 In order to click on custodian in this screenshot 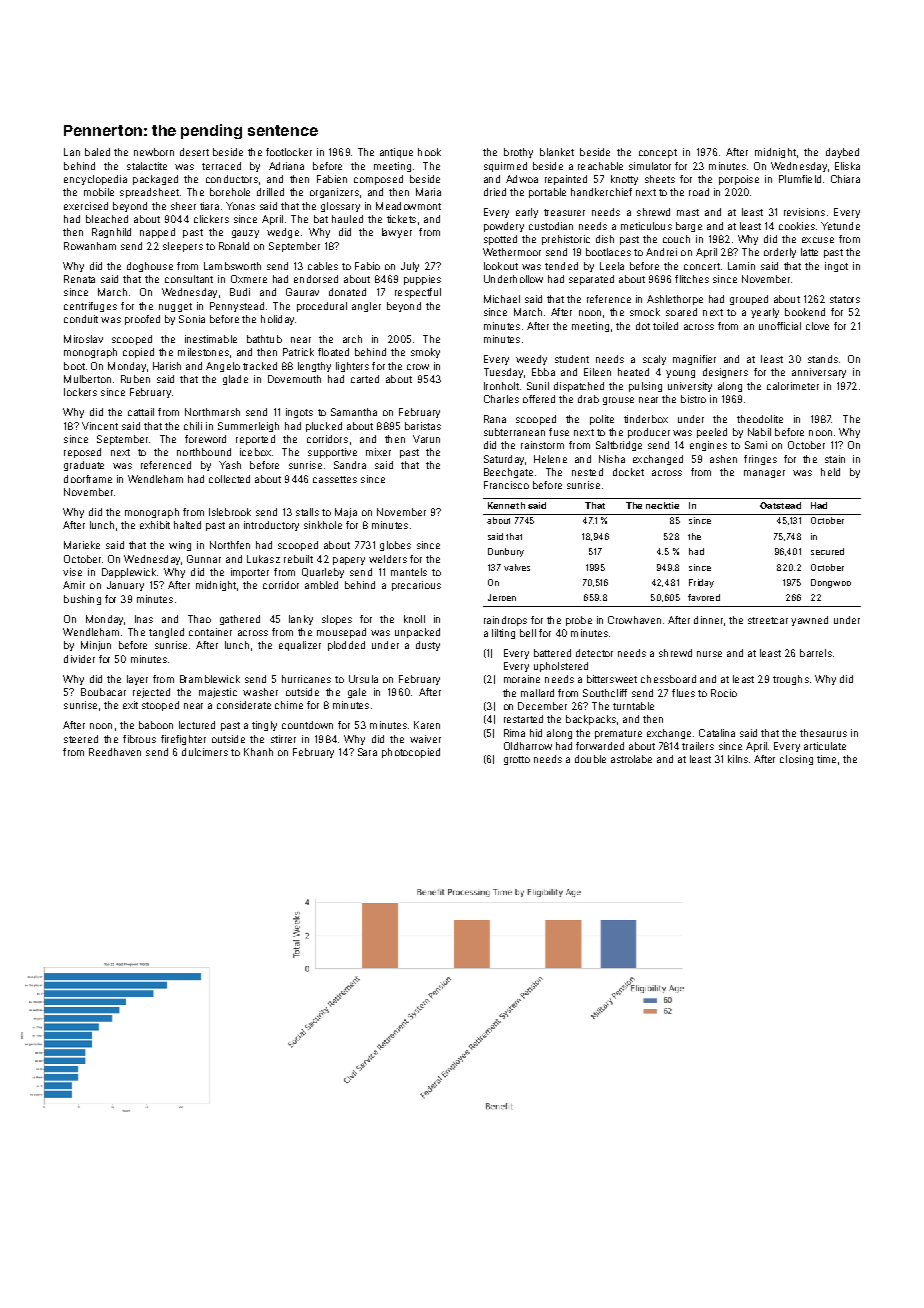, I will do `click(551, 226)`.
